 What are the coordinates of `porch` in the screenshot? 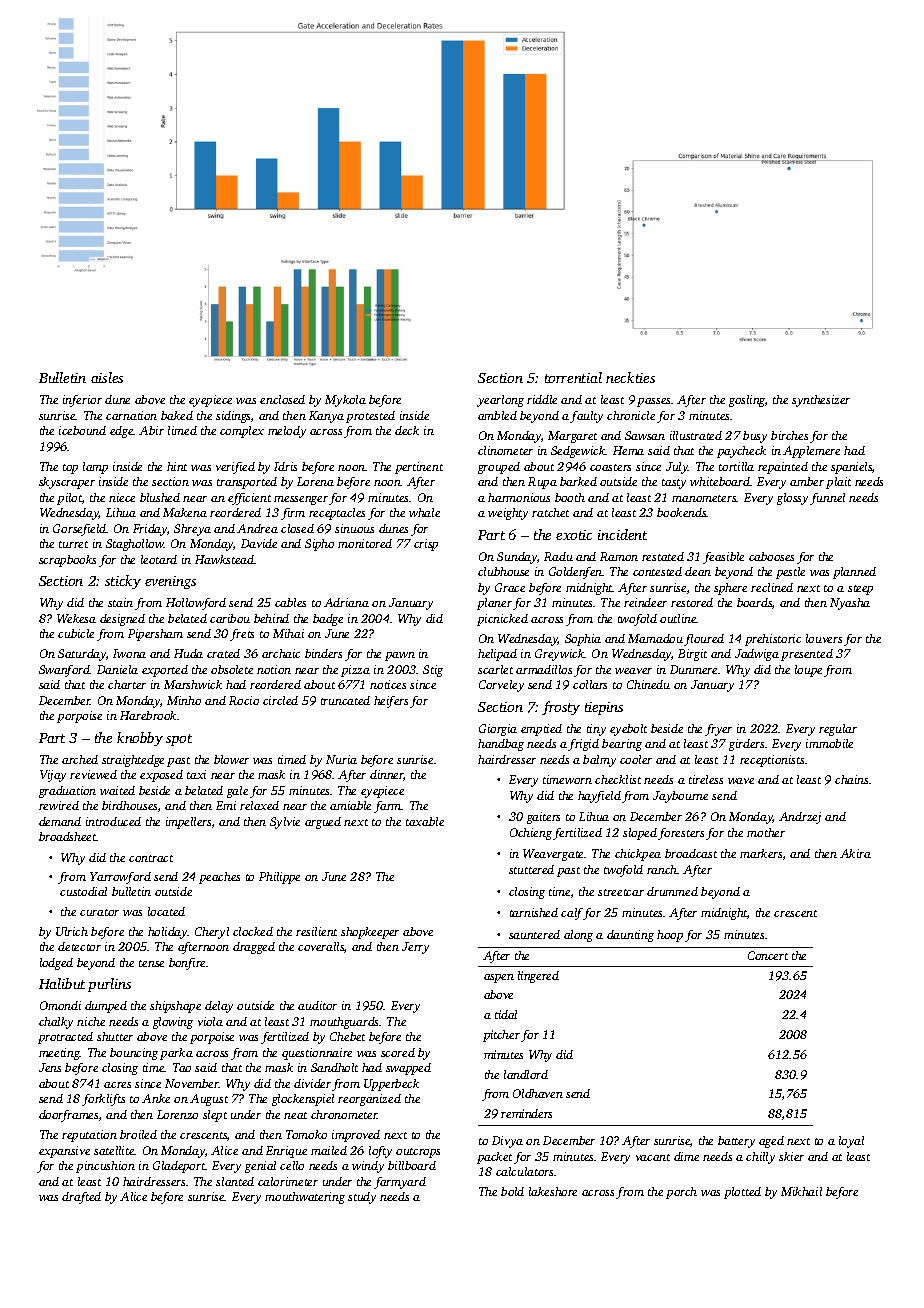 It's located at (681, 1193).
